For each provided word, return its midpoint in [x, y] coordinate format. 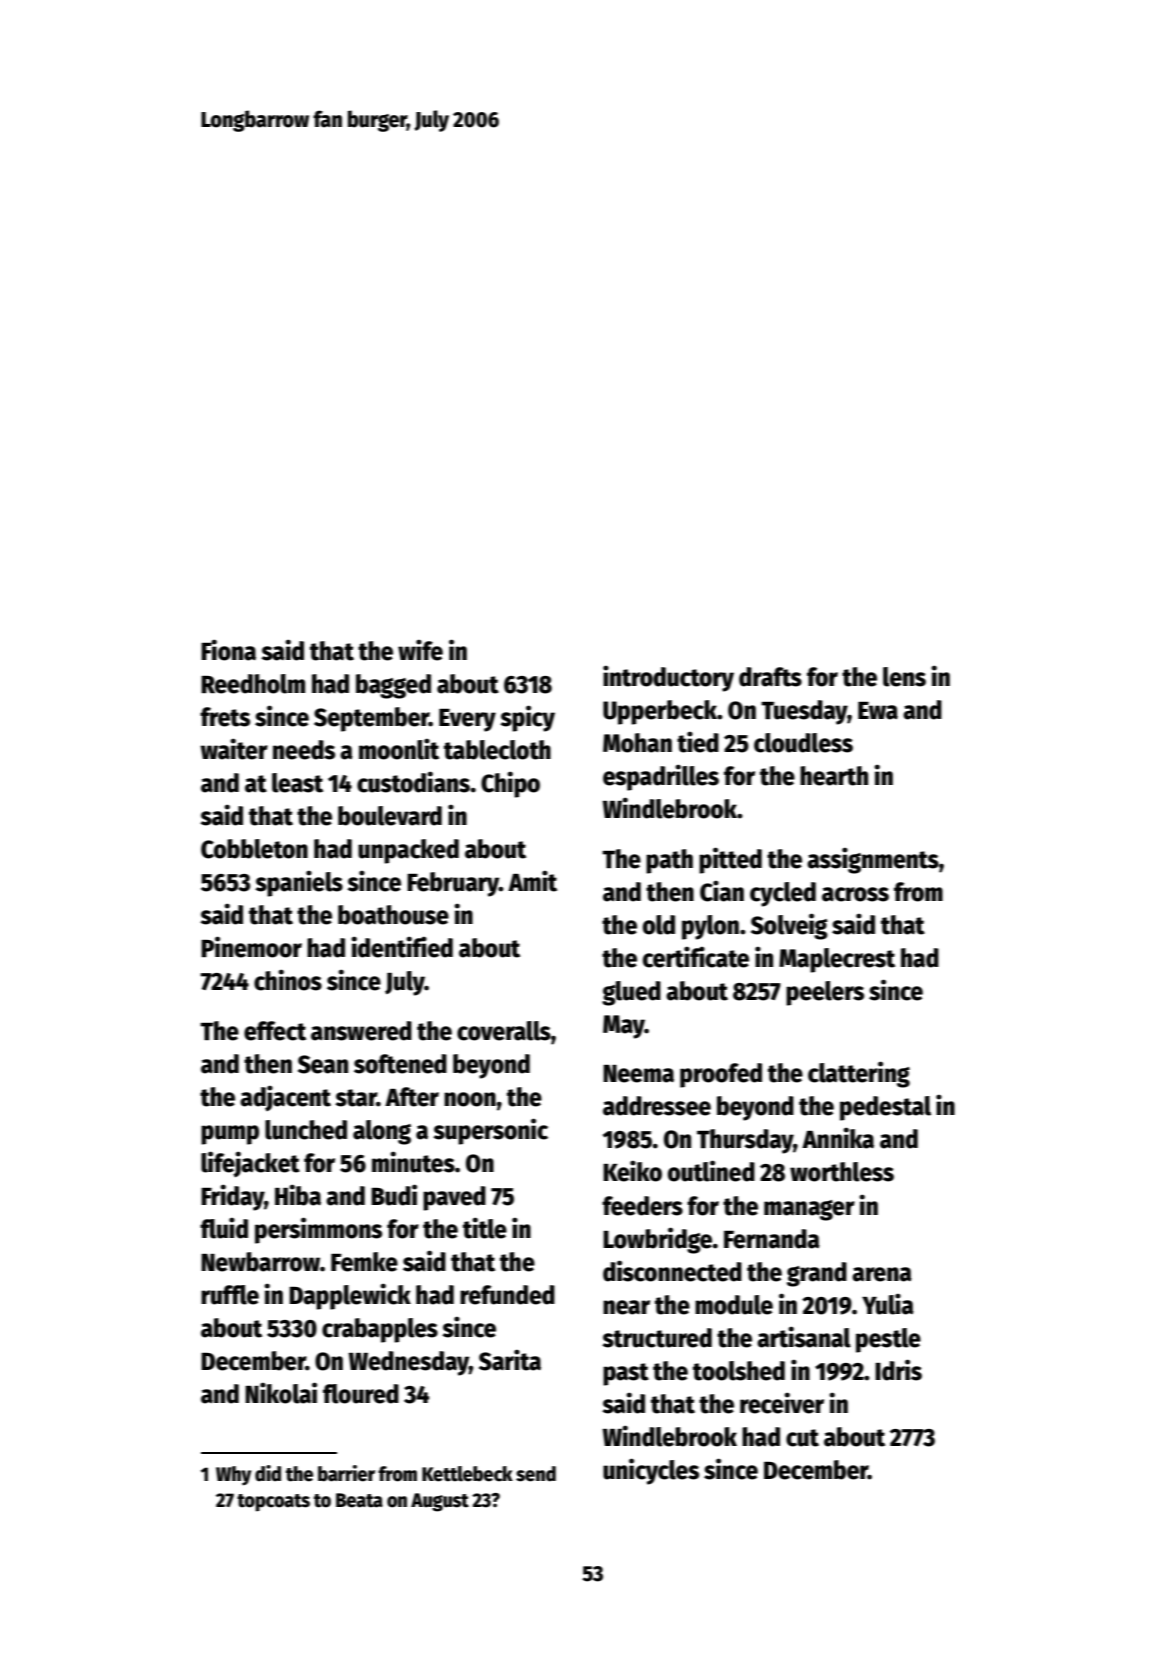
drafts [770, 677]
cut [802, 1438]
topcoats [273, 1503]
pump [230, 1135]
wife [420, 650]
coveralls [504, 1031]
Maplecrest [837, 960]
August [440, 1502]
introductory [668, 678]
